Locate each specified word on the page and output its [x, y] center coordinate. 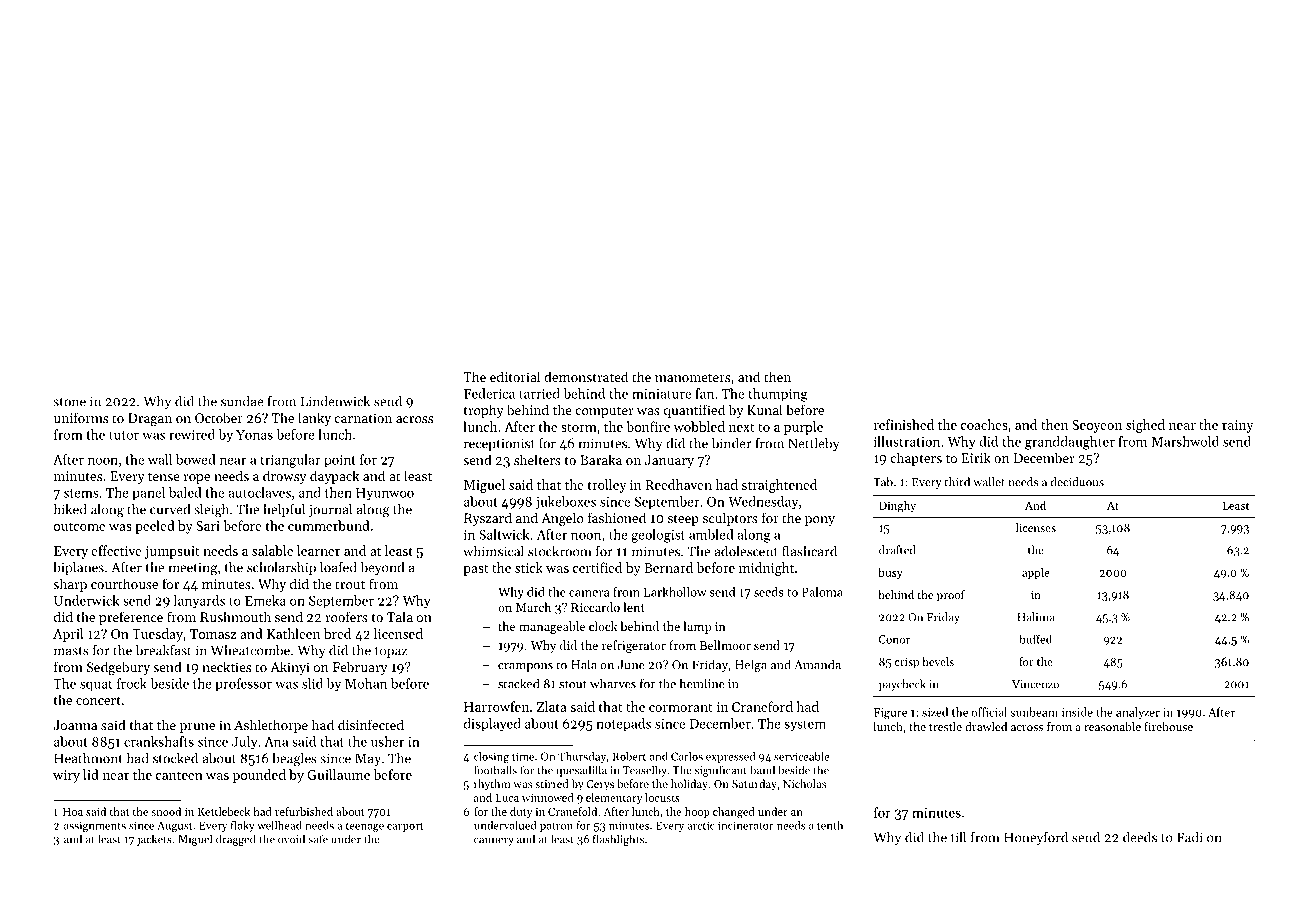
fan [704, 393]
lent [634, 607]
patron [556, 827]
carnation [363, 418]
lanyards [199, 602]
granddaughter [1070, 443]
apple [1036, 573]
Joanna [75, 725]
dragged [235, 840]
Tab [883, 482]
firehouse [1168, 726]
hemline [702, 683]
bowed [196, 459]
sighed [1145, 426]
